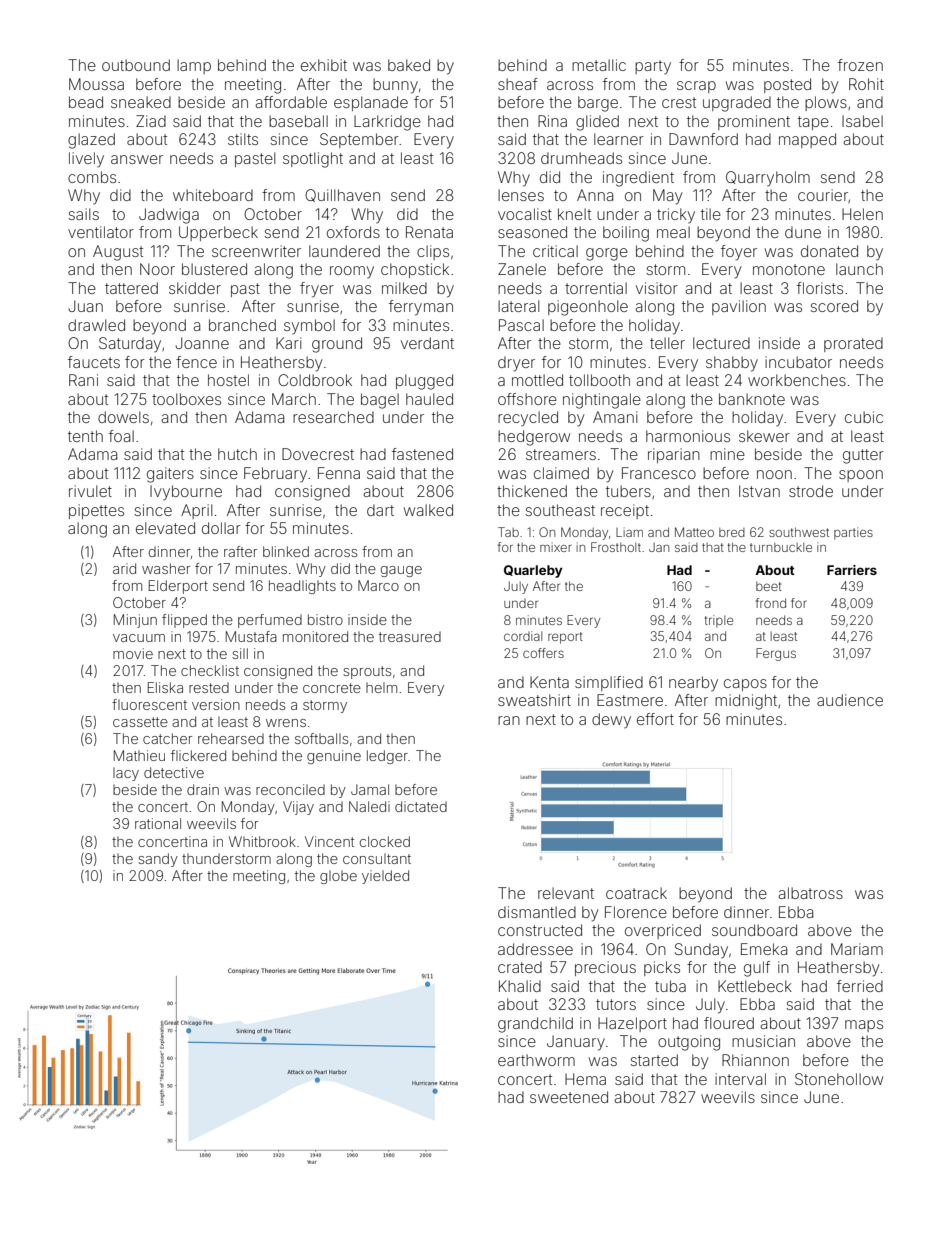 This page has width=952, height=1233. What do you see at coordinates (534, 438) in the page?
I see `hedgerow` at bounding box center [534, 438].
